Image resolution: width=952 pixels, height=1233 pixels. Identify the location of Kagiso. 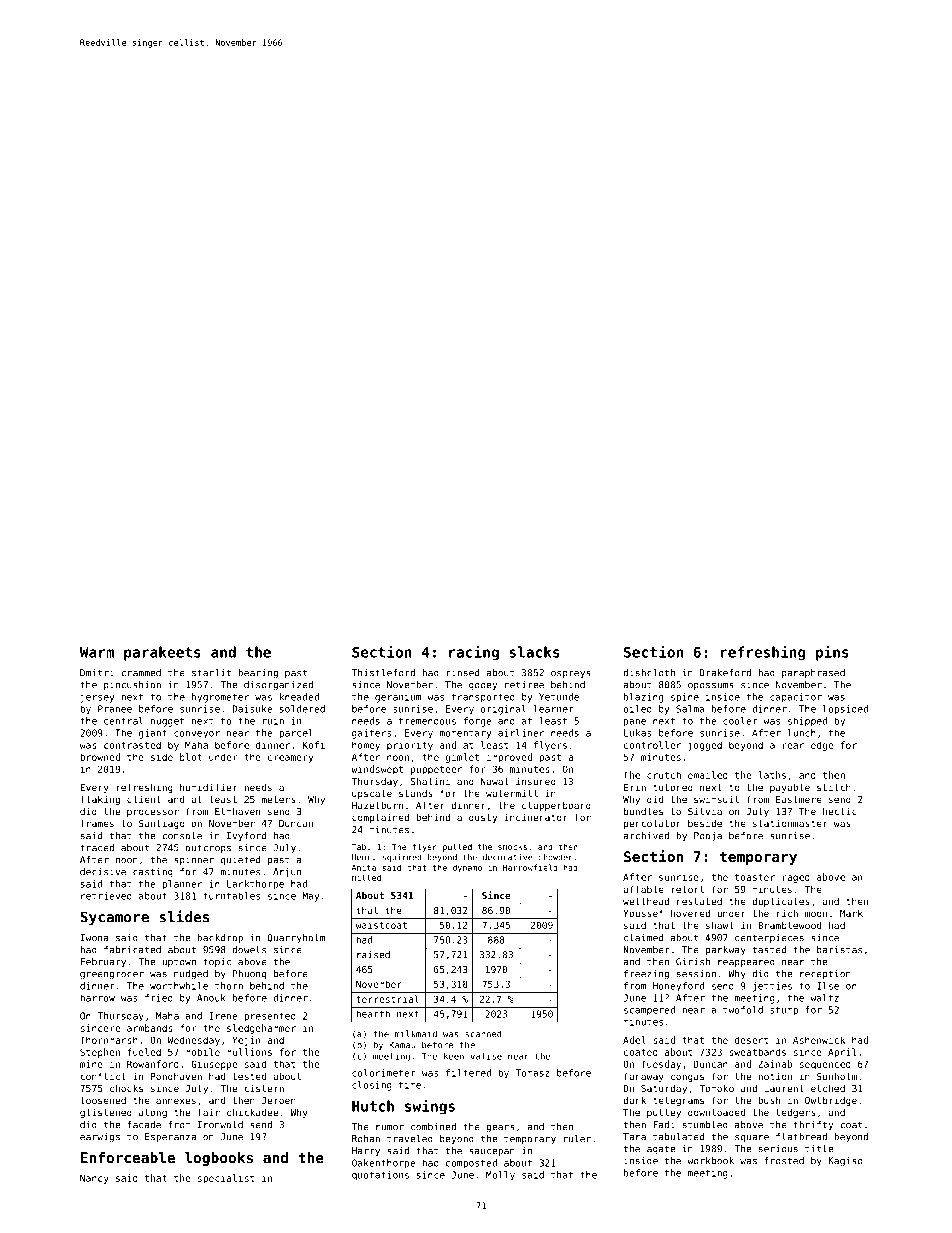
(845, 1162).
